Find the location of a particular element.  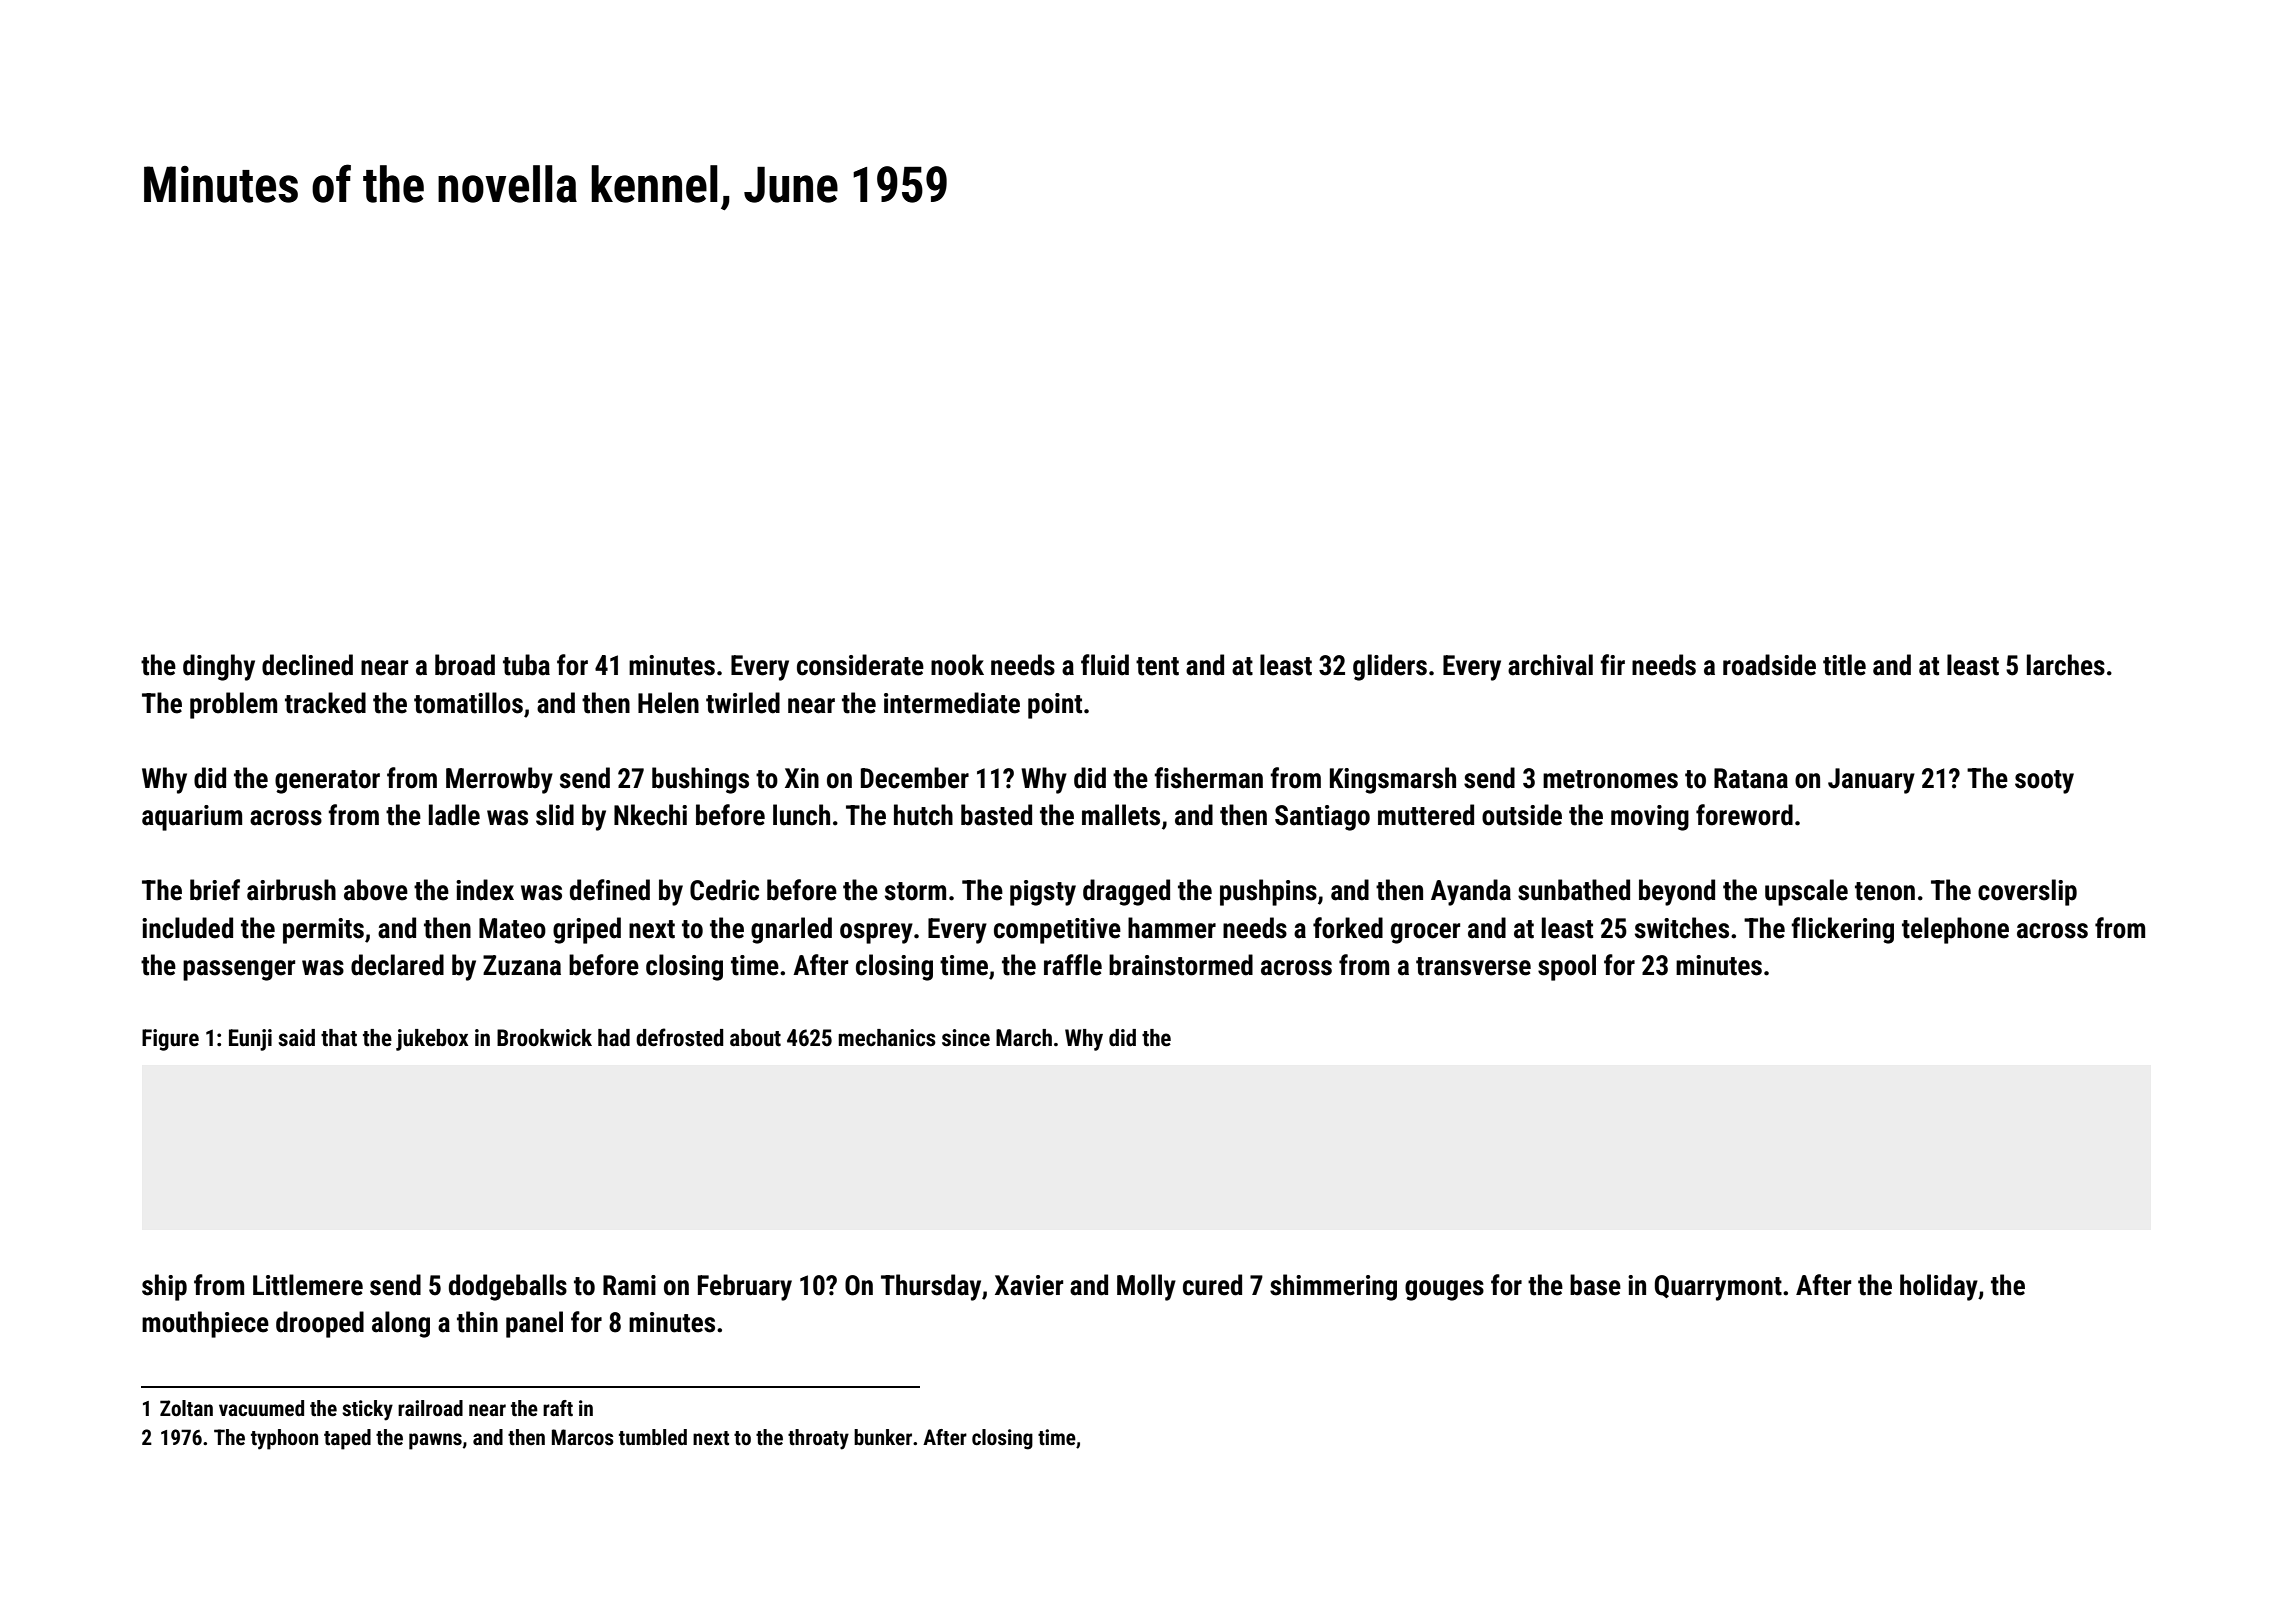

title is located at coordinates (1844, 665).
